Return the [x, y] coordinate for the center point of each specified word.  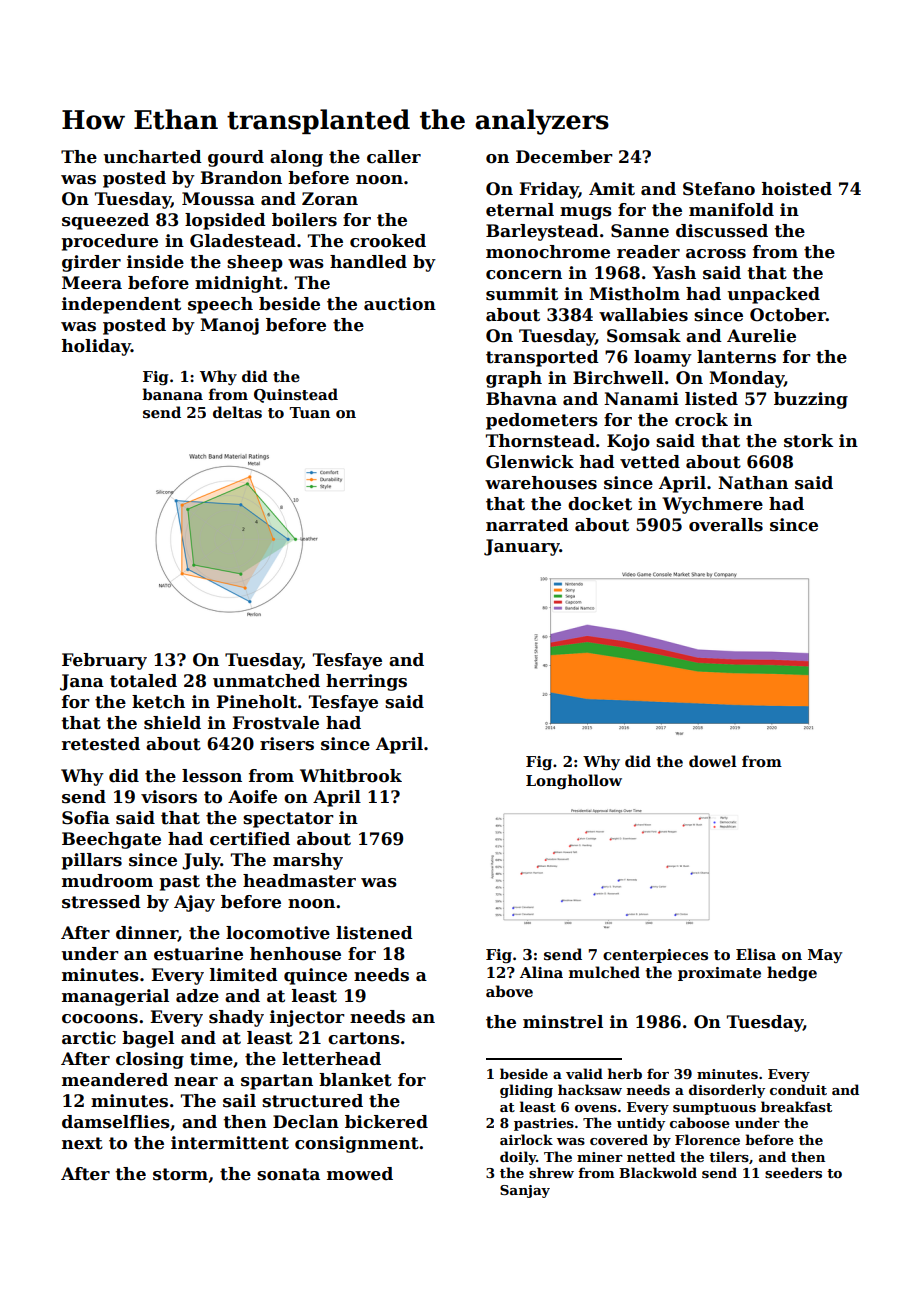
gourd [236, 158]
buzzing [811, 400]
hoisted [797, 189]
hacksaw [590, 1089]
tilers [729, 1156]
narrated [527, 525]
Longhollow [574, 782]
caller [394, 157]
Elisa [756, 954]
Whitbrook [351, 776]
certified [250, 839]
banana [172, 394]
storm [180, 1174]
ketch [158, 702]
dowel [713, 761]
